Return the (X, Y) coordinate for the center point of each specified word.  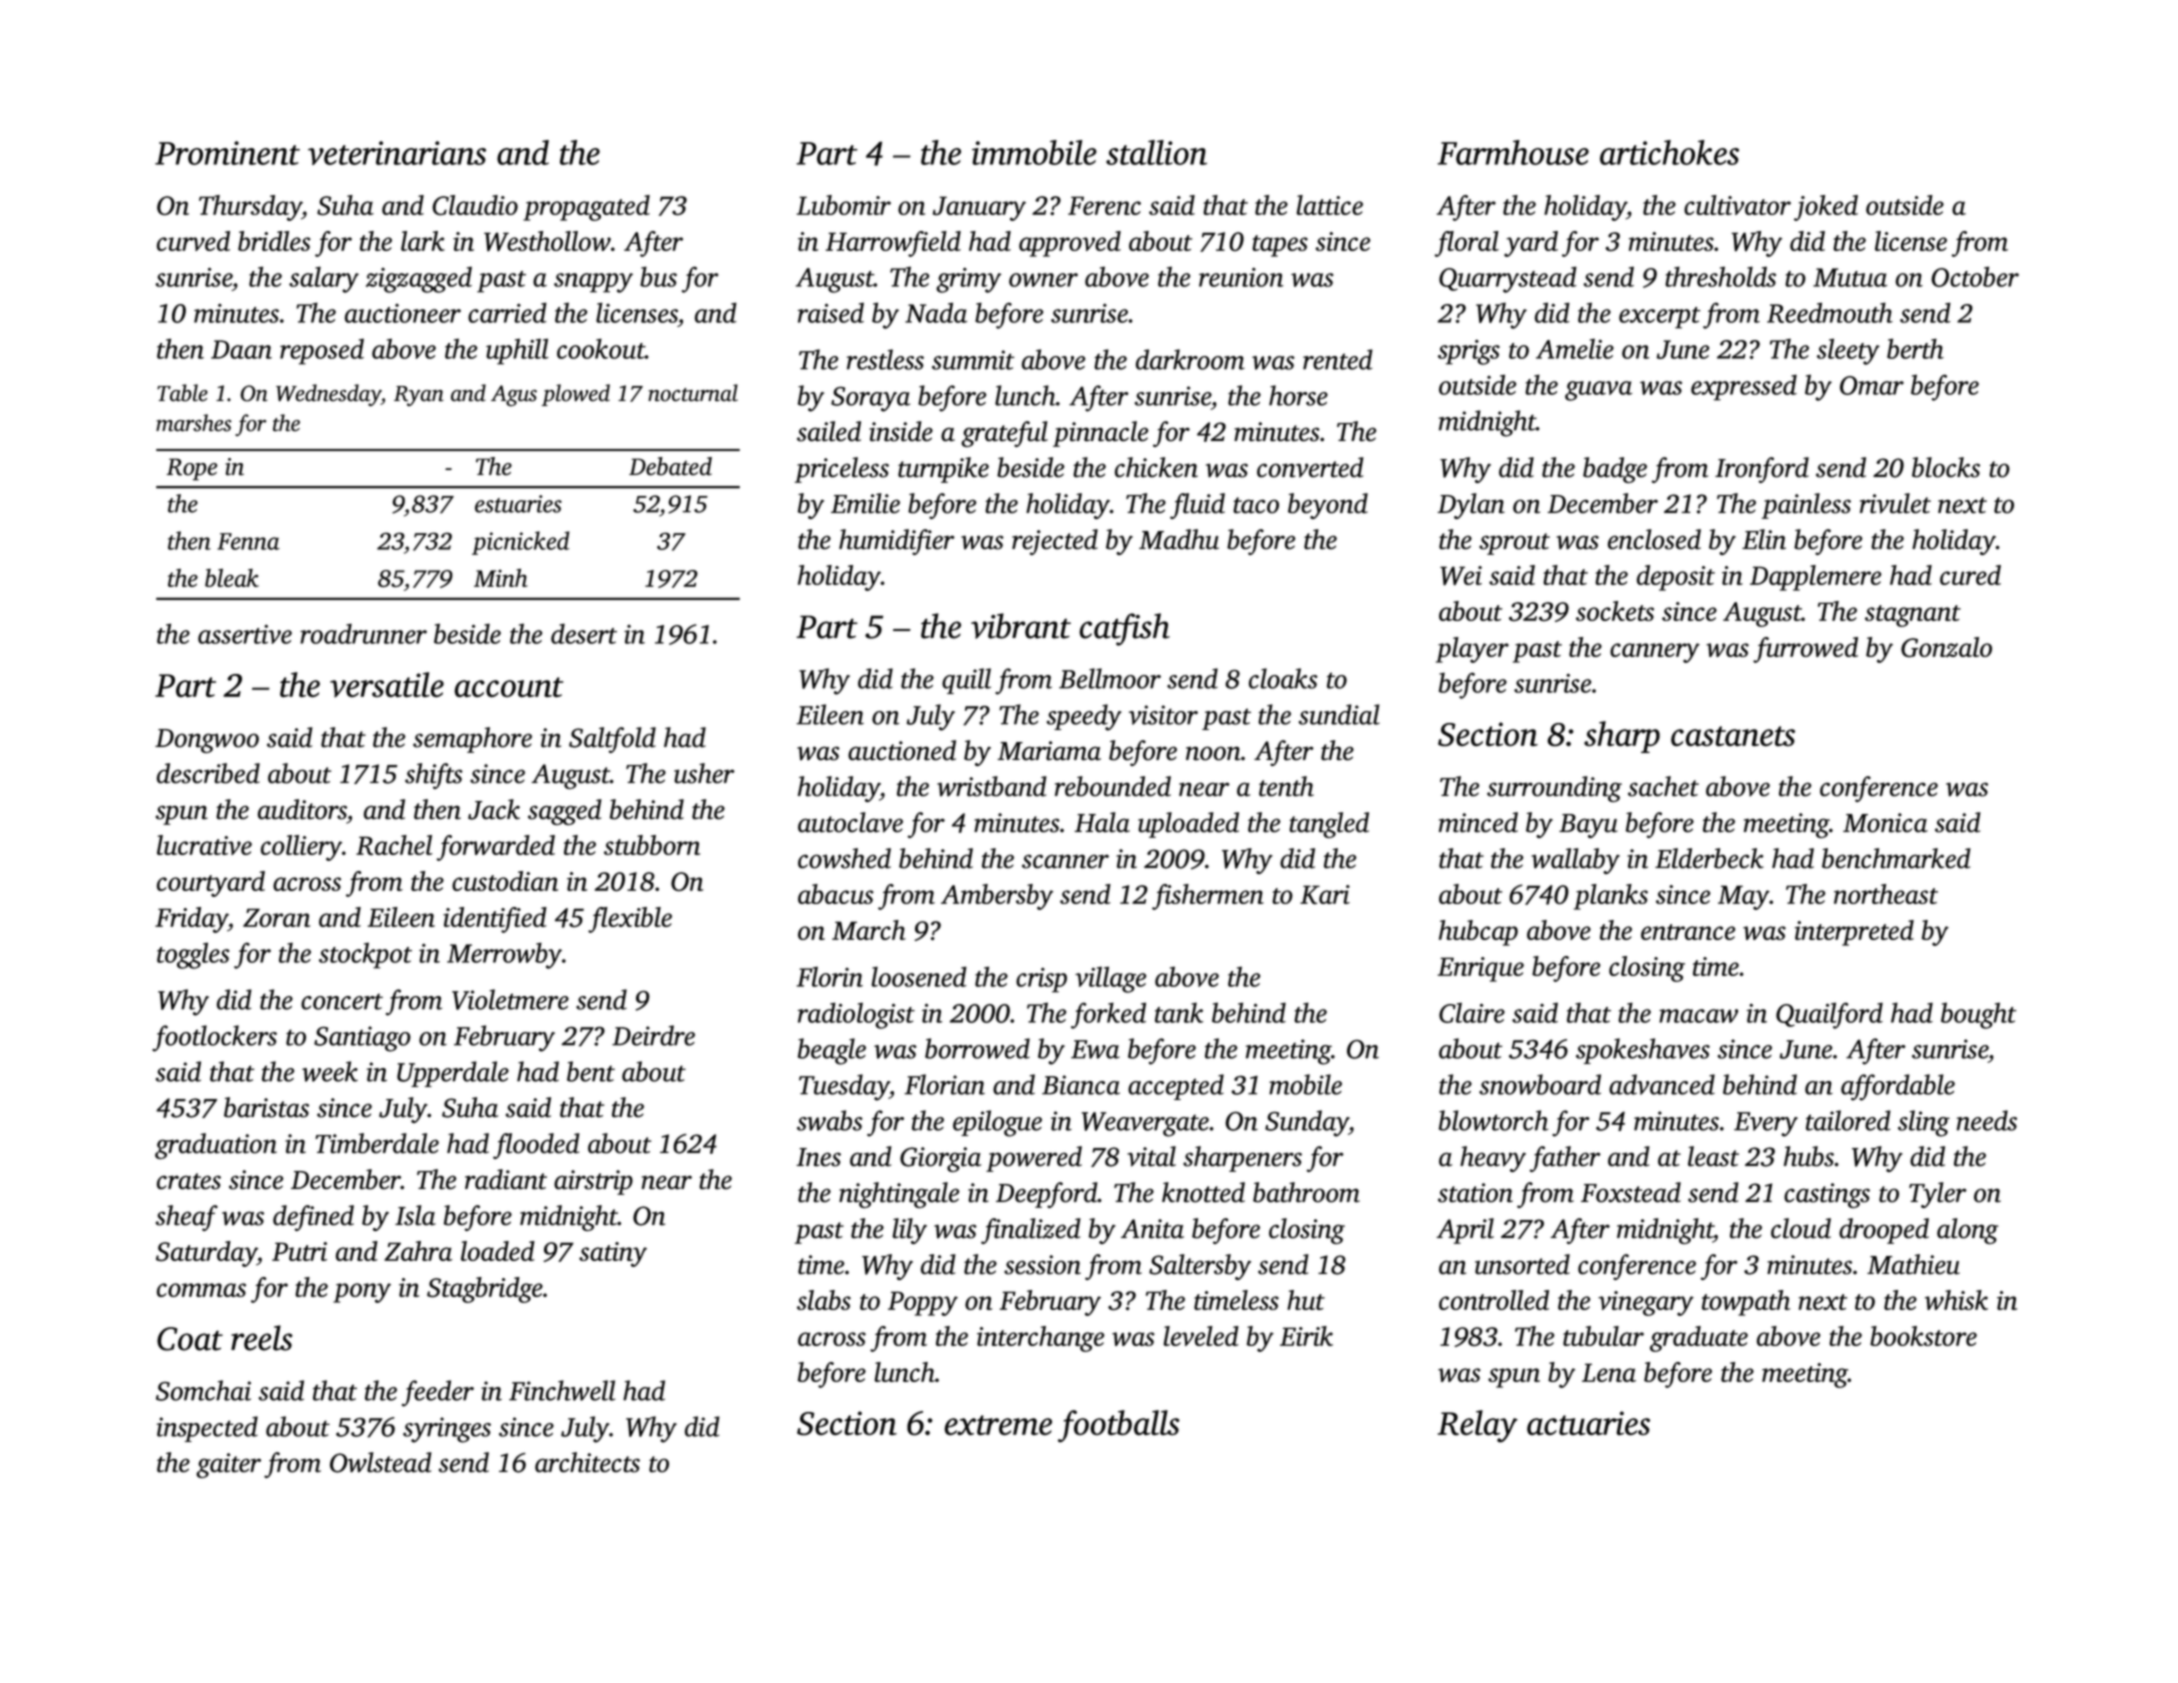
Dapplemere (1815, 578)
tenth (1286, 786)
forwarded (496, 848)
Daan (241, 349)
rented (1338, 359)
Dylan (1471, 506)
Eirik (1306, 1336)
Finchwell (562, 1390)
